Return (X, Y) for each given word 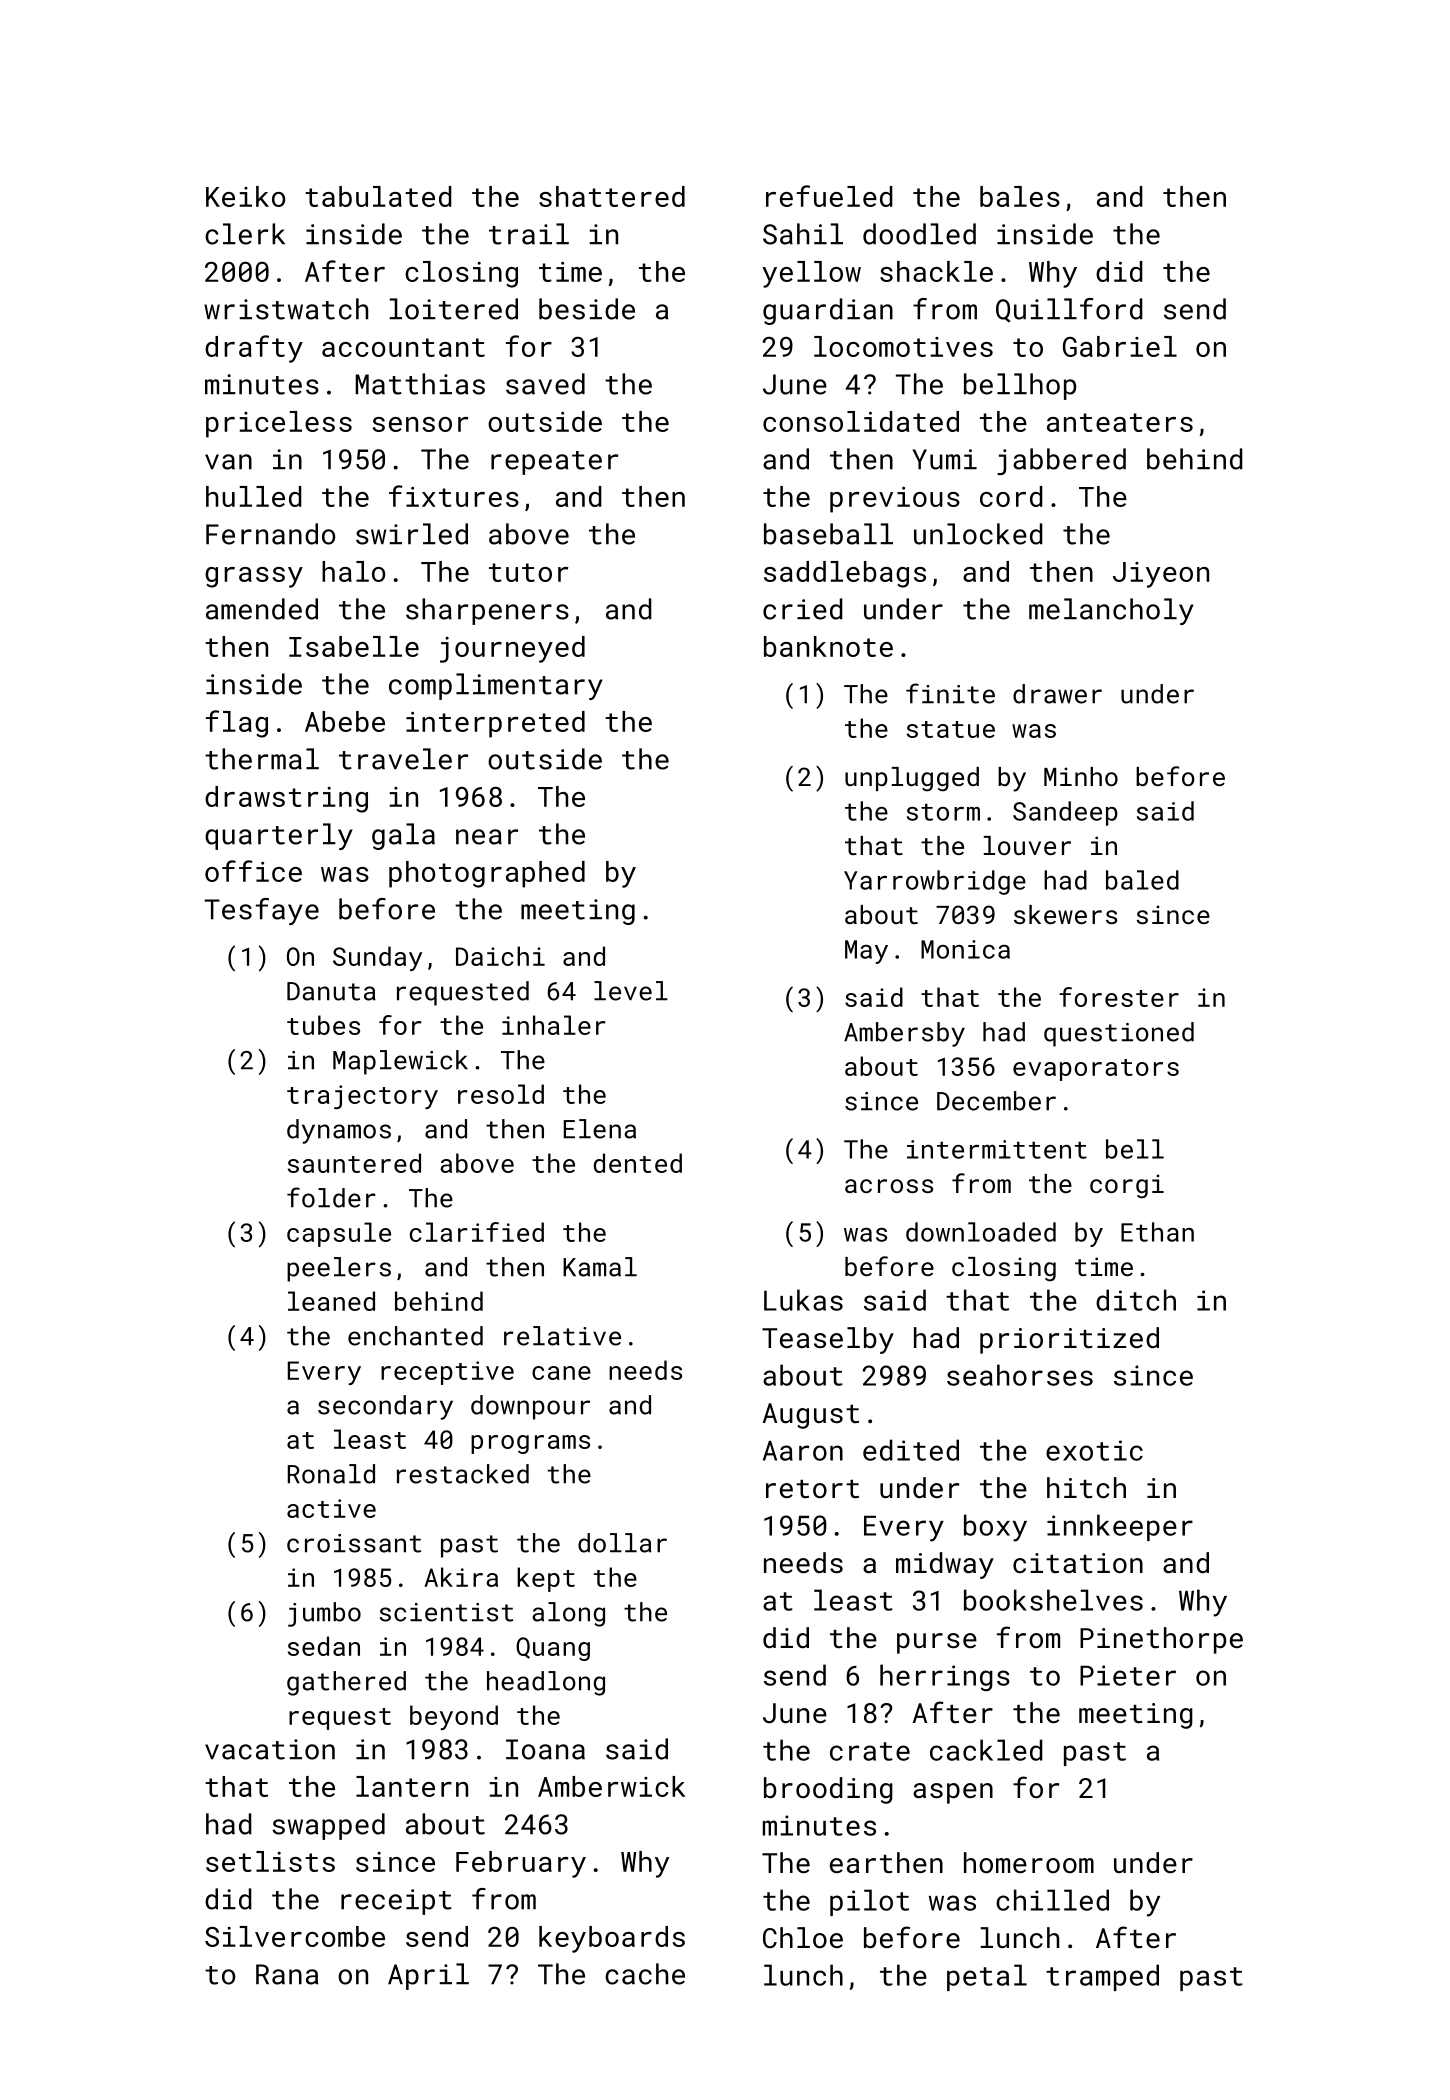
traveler (403, 759)
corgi (1127, 1186)
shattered (612, 196)
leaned (331, 1301)
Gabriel (1120, 346)
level (631, 991)
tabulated (378, 196)
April (428, 1976)
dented (638, 1163)
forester (1119, 997)
